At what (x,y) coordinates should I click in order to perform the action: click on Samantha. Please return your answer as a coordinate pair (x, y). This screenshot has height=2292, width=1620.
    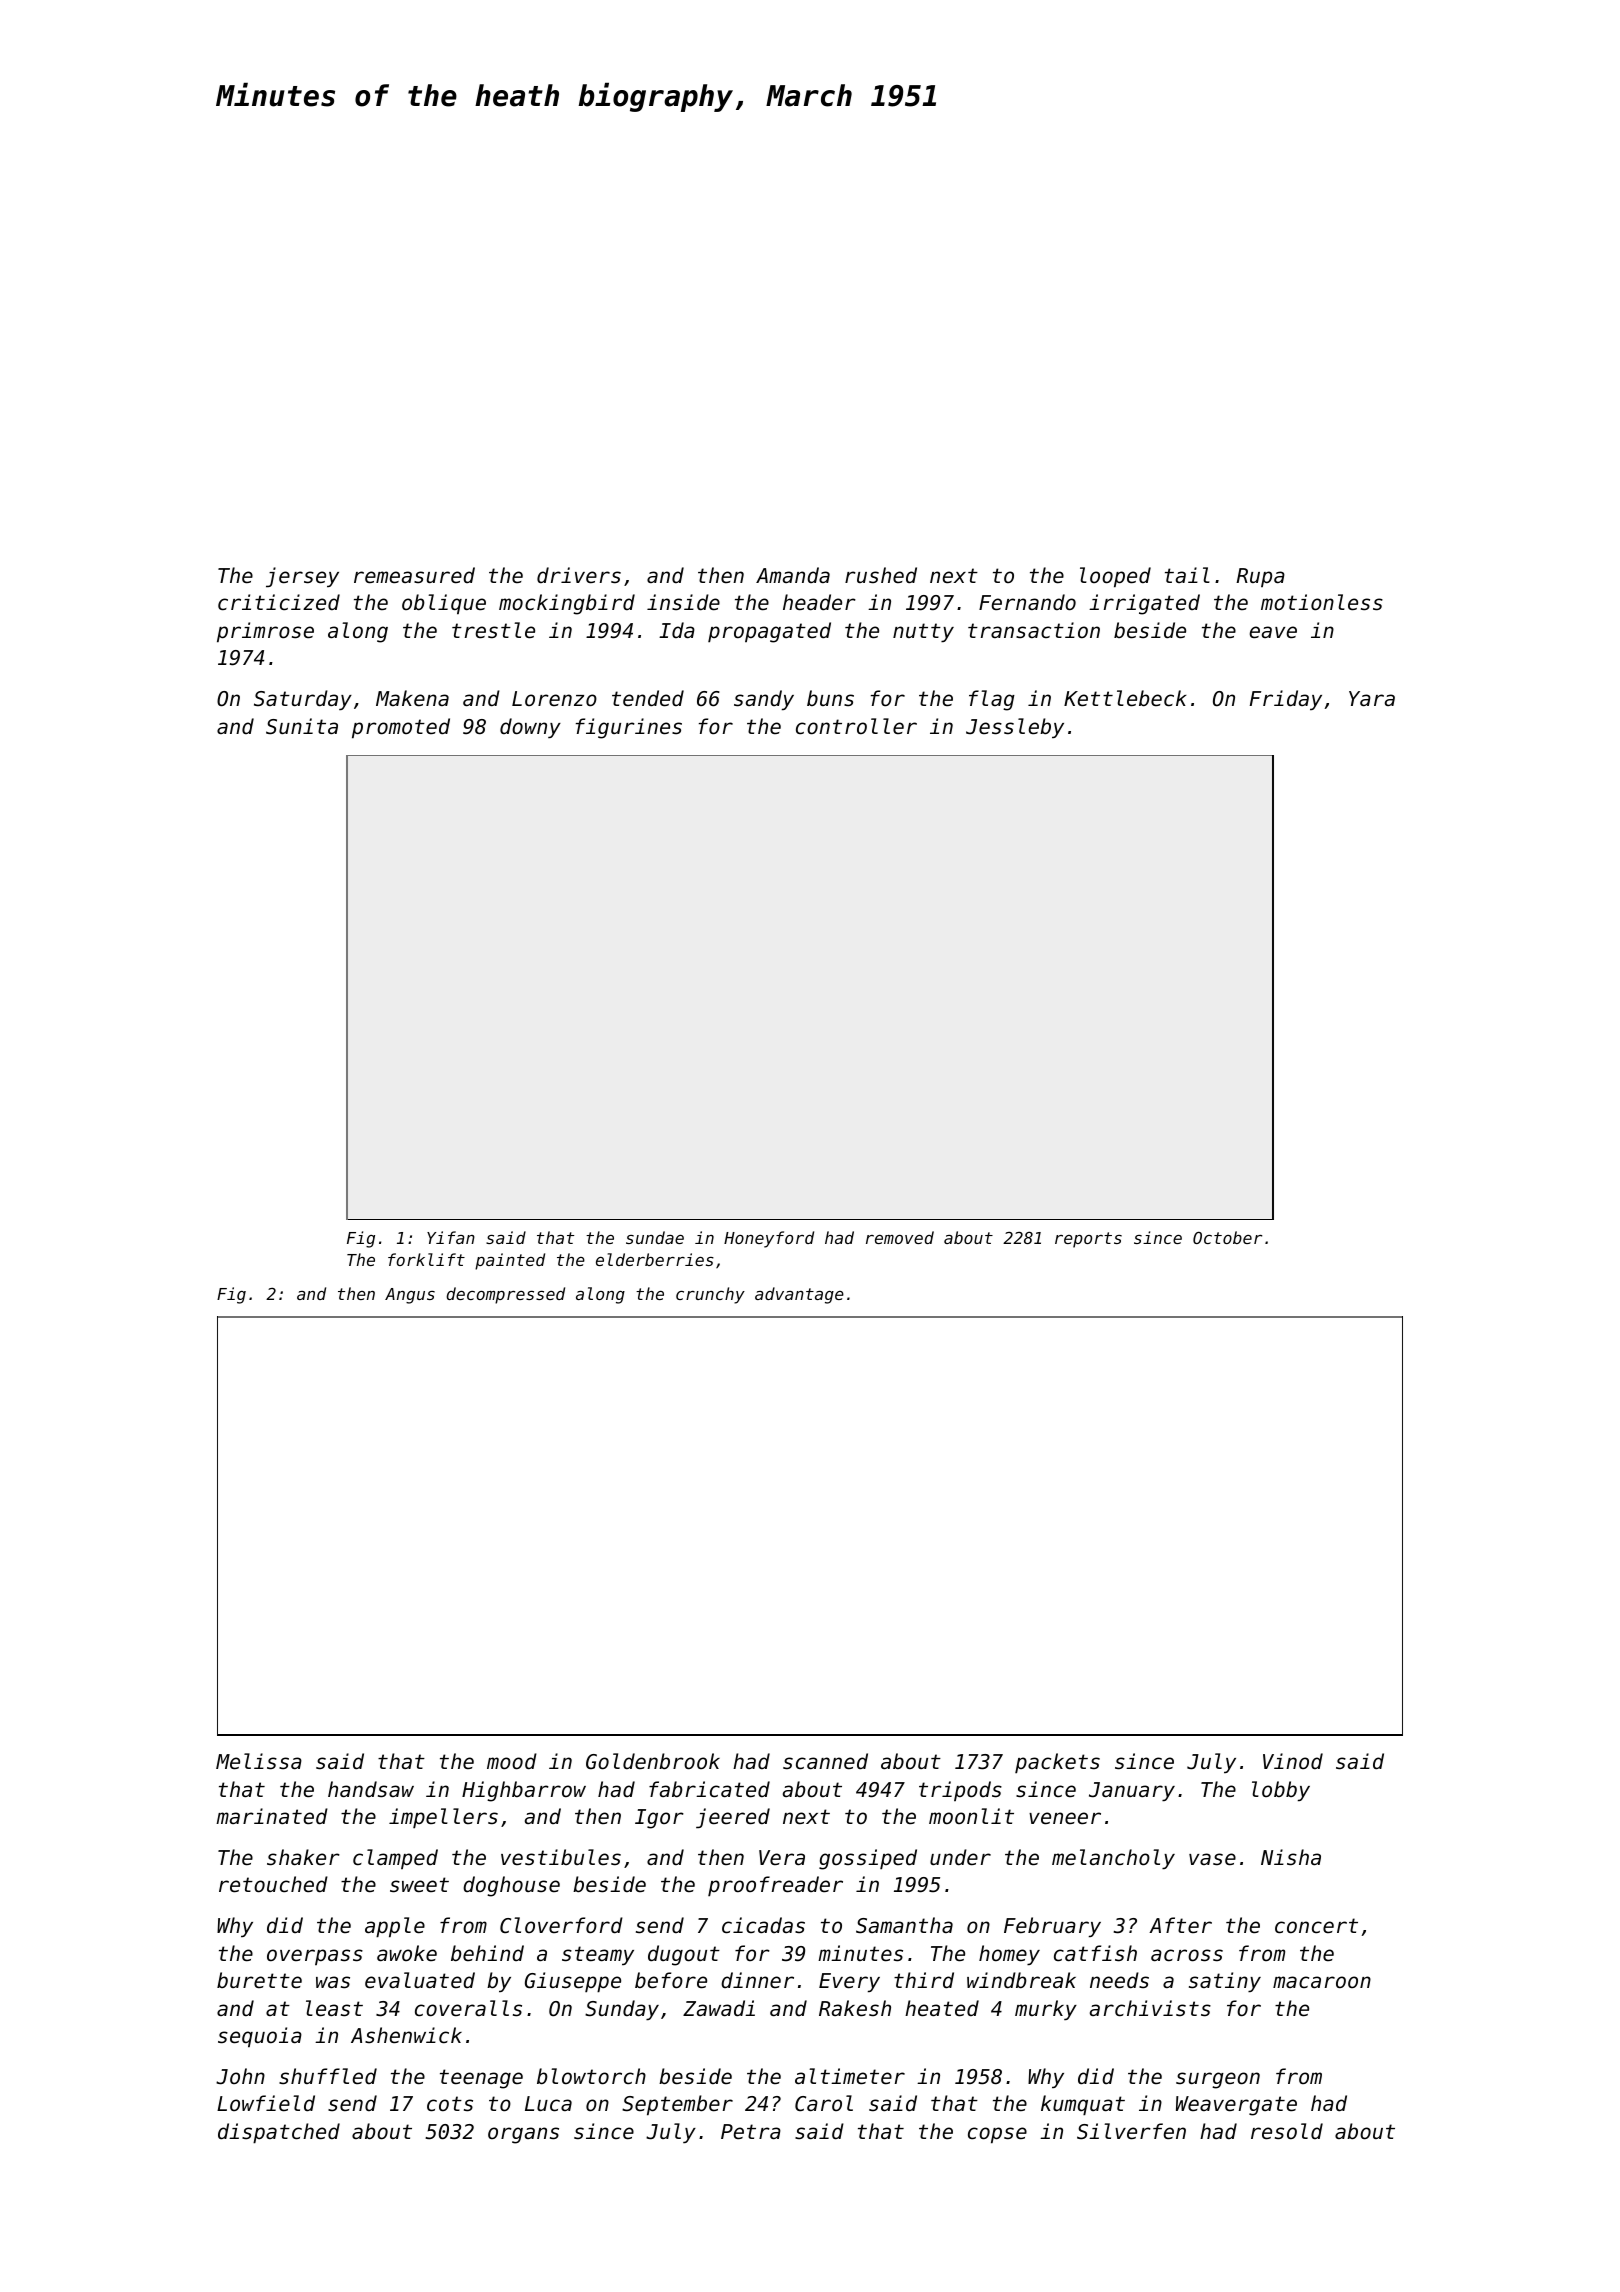
    Looking at the image, I should click on (904, 1925).
